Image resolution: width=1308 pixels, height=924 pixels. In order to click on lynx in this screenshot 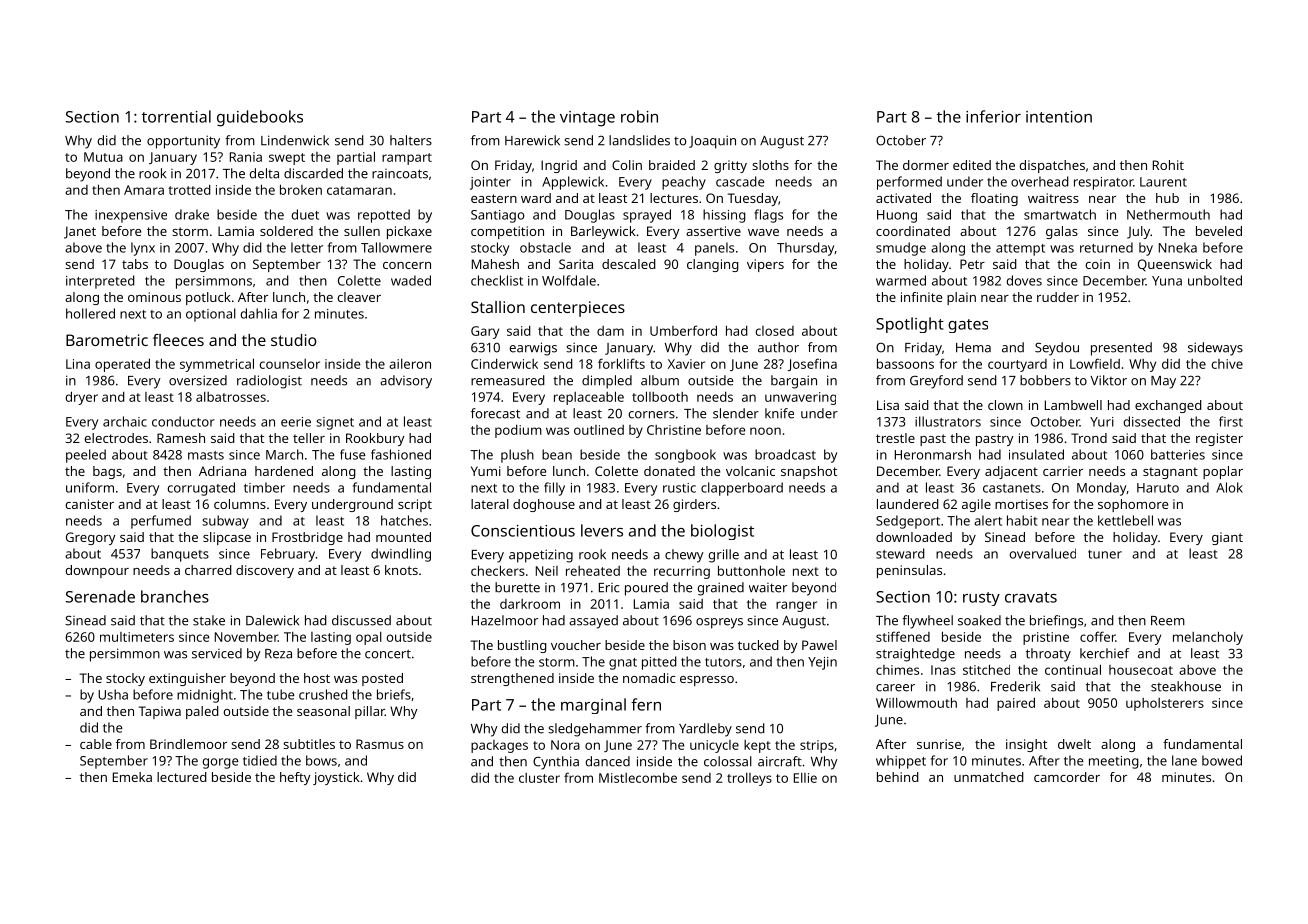, I will do `click(143, 249)`.
